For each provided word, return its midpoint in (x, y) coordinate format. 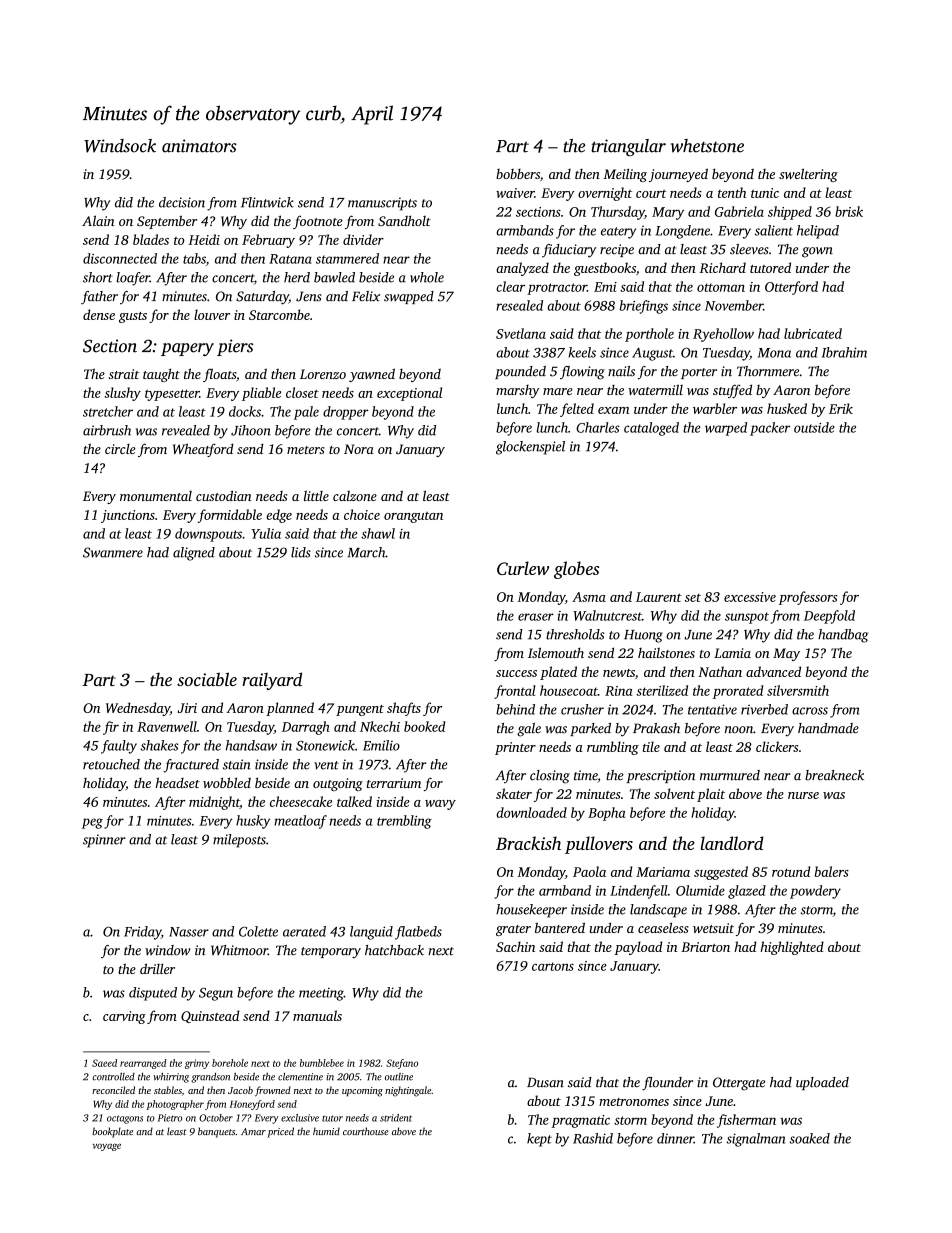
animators (199, 146)
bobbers (518, 174)
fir (111, 728)
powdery (815, 892)
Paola (589, 871)
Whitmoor (239, 950)
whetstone (707, 146)
